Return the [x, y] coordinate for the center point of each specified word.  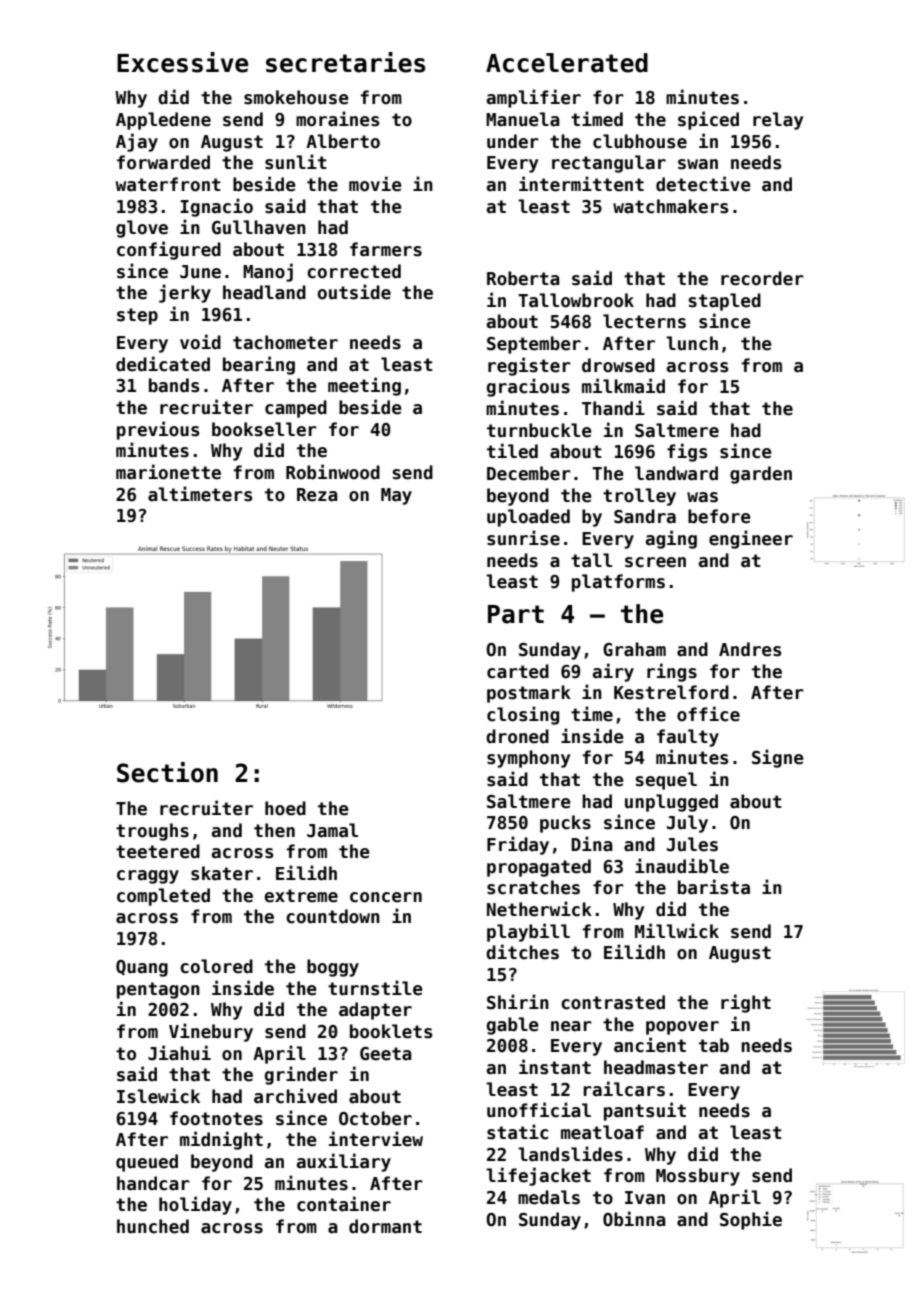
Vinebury [211, 1032]
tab [714, 1045]
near [571, 1026]
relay [778, 121]
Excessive [182, 62]
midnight [221, 1140]
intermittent [581, 184]
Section [167, 772]
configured [169, 250]
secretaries [345, 62]
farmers [386, 249]
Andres [750, 649]
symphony [528, 759]
